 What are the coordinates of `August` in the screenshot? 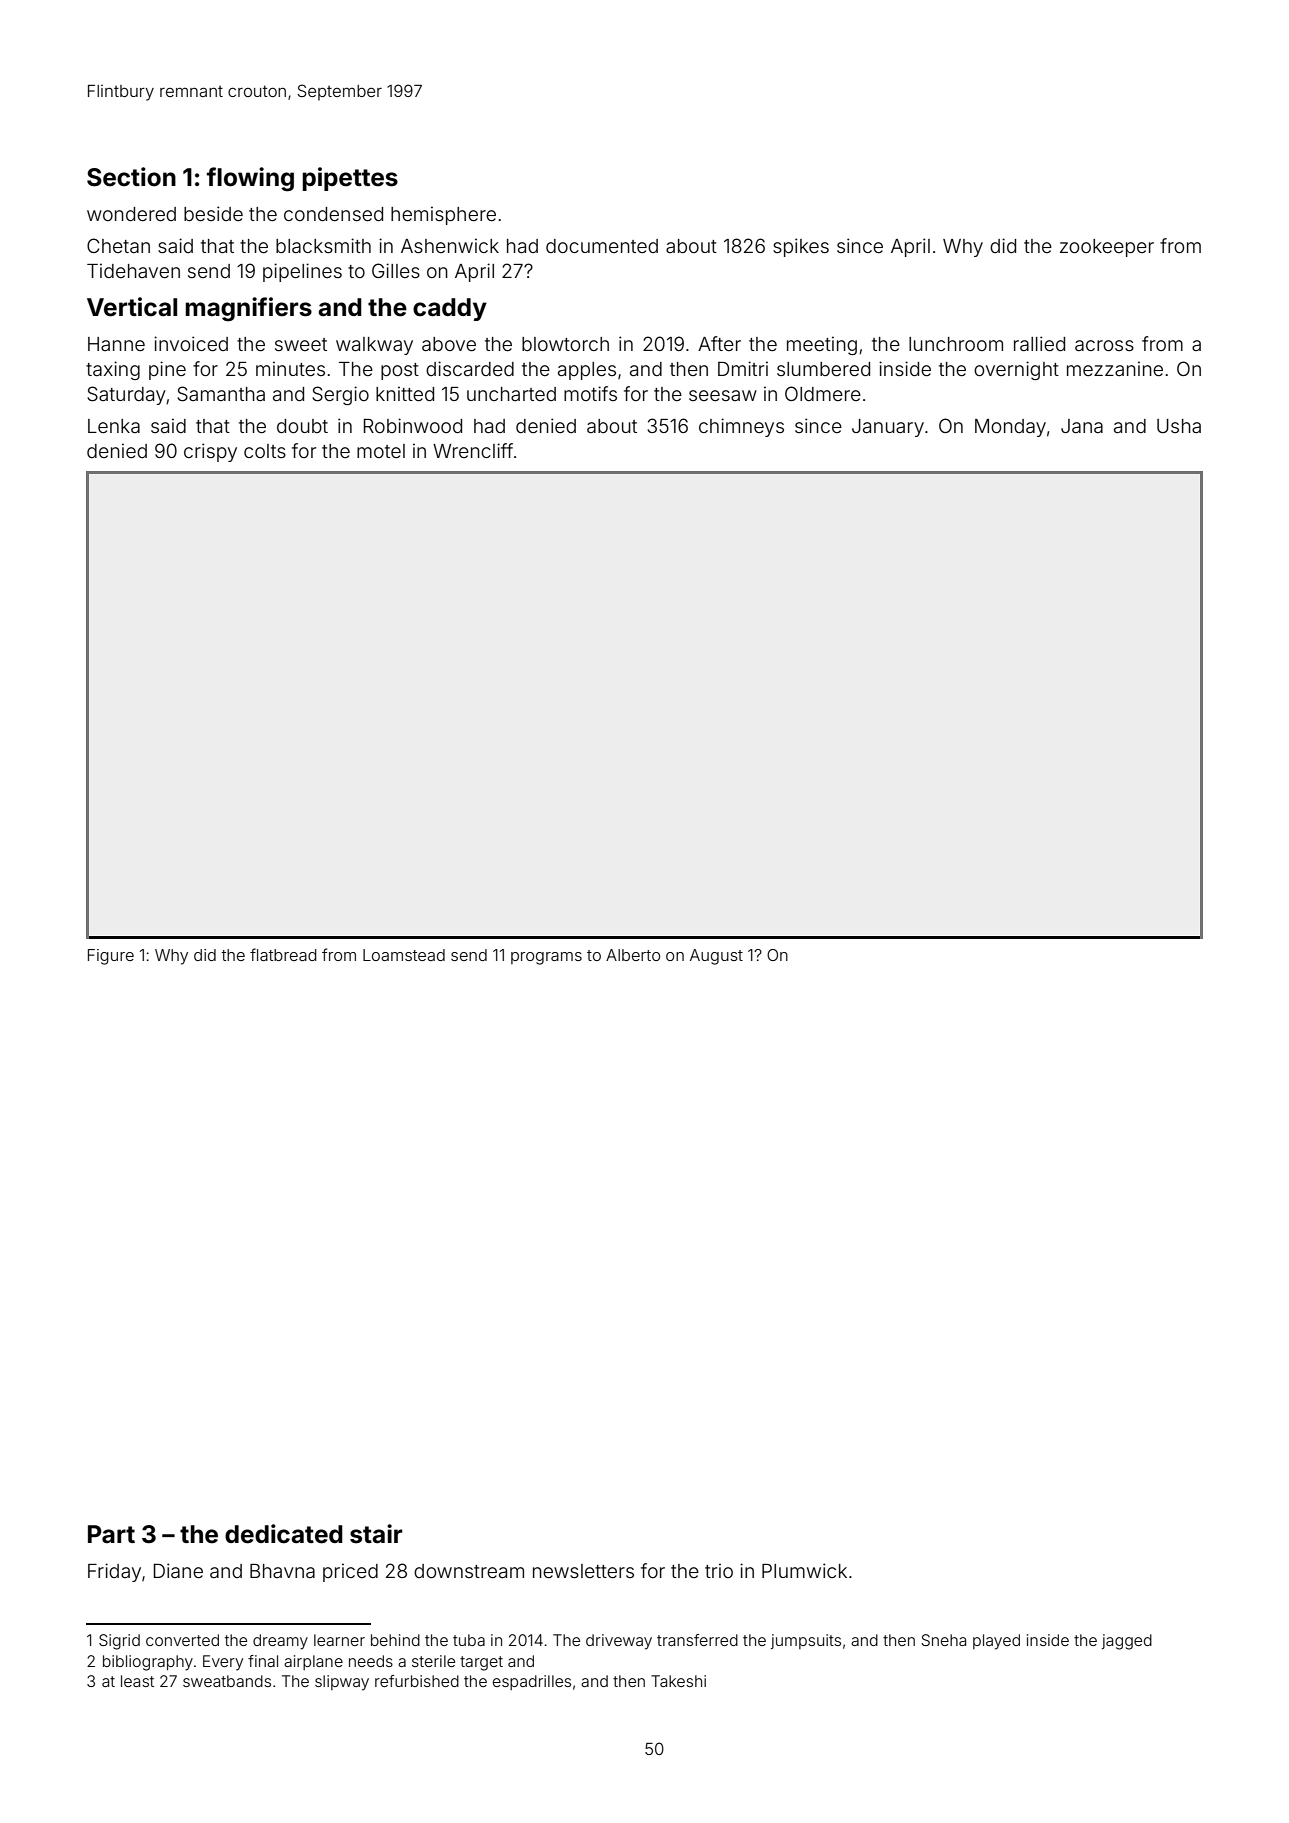 It's located at (716, 957).
